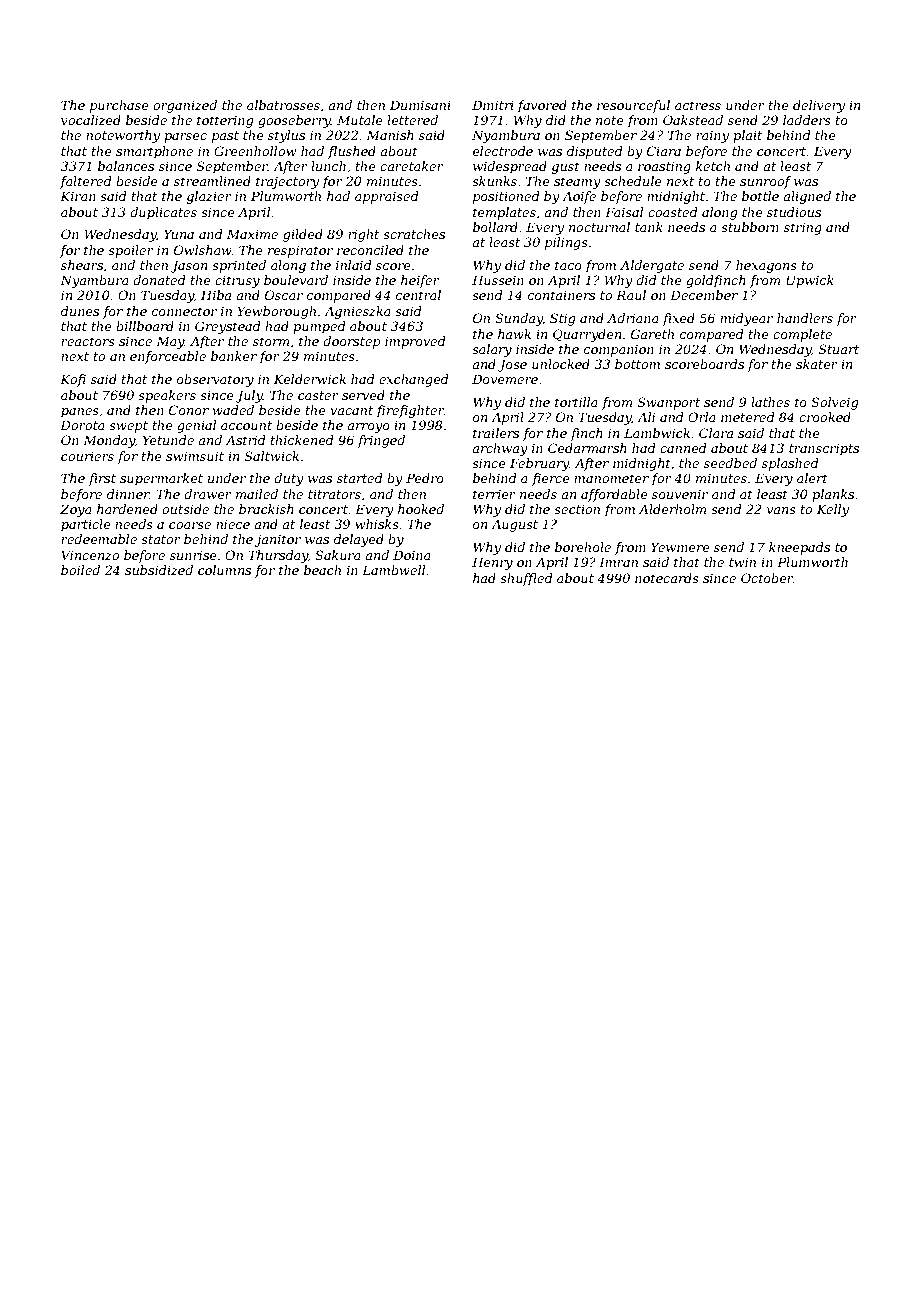 This page has height=1308, width=924. I want to click on purchase, so click(119, 106).
